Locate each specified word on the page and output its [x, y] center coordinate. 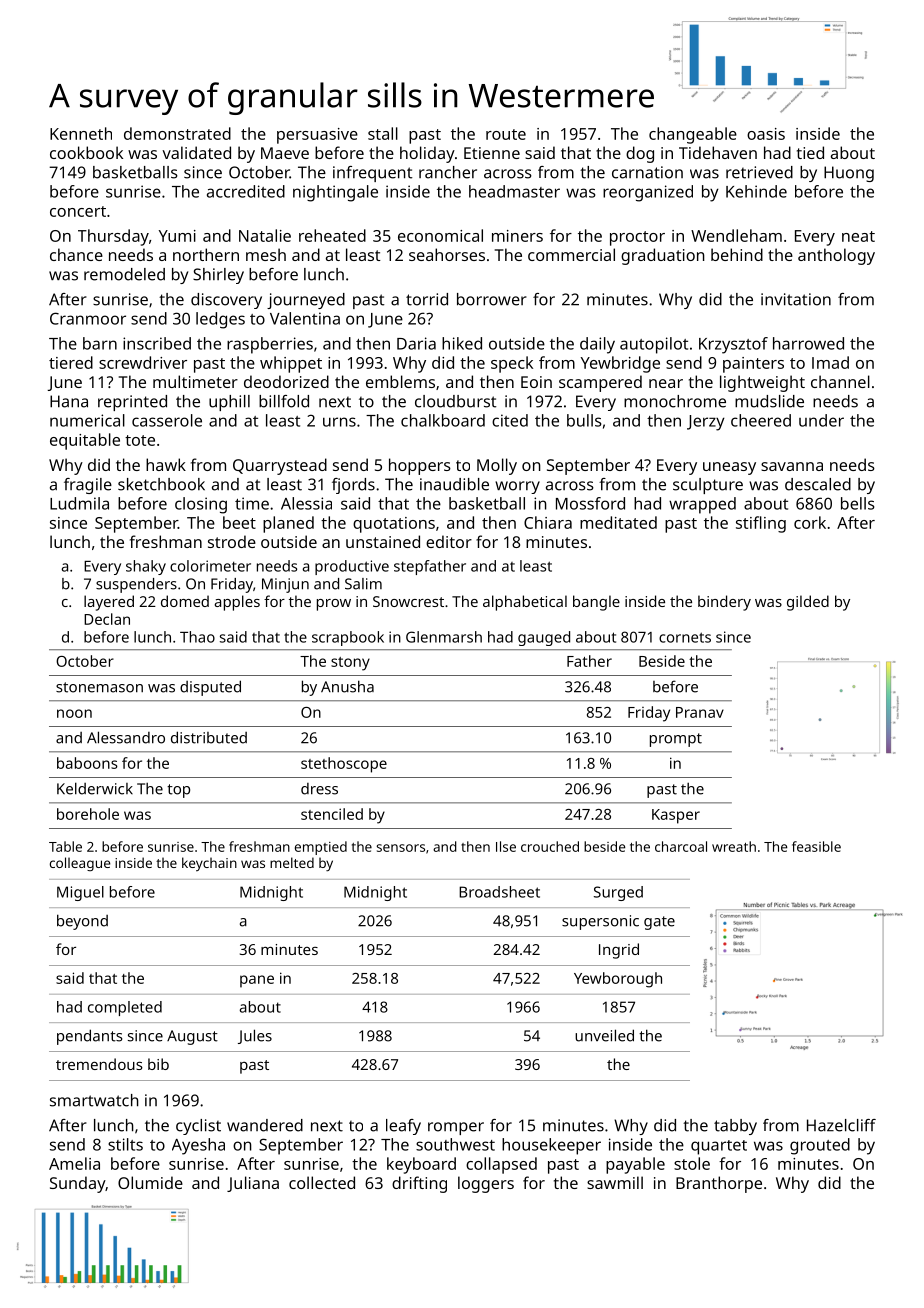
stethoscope [344, 765]
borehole [88, 814]
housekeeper [551, 1146]
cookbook [86, 152]
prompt [676, 740]
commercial [571, 254]
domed [185, 601]
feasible [816, 846]
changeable [693, 135]
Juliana [253, 1184]
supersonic [600, 922]
